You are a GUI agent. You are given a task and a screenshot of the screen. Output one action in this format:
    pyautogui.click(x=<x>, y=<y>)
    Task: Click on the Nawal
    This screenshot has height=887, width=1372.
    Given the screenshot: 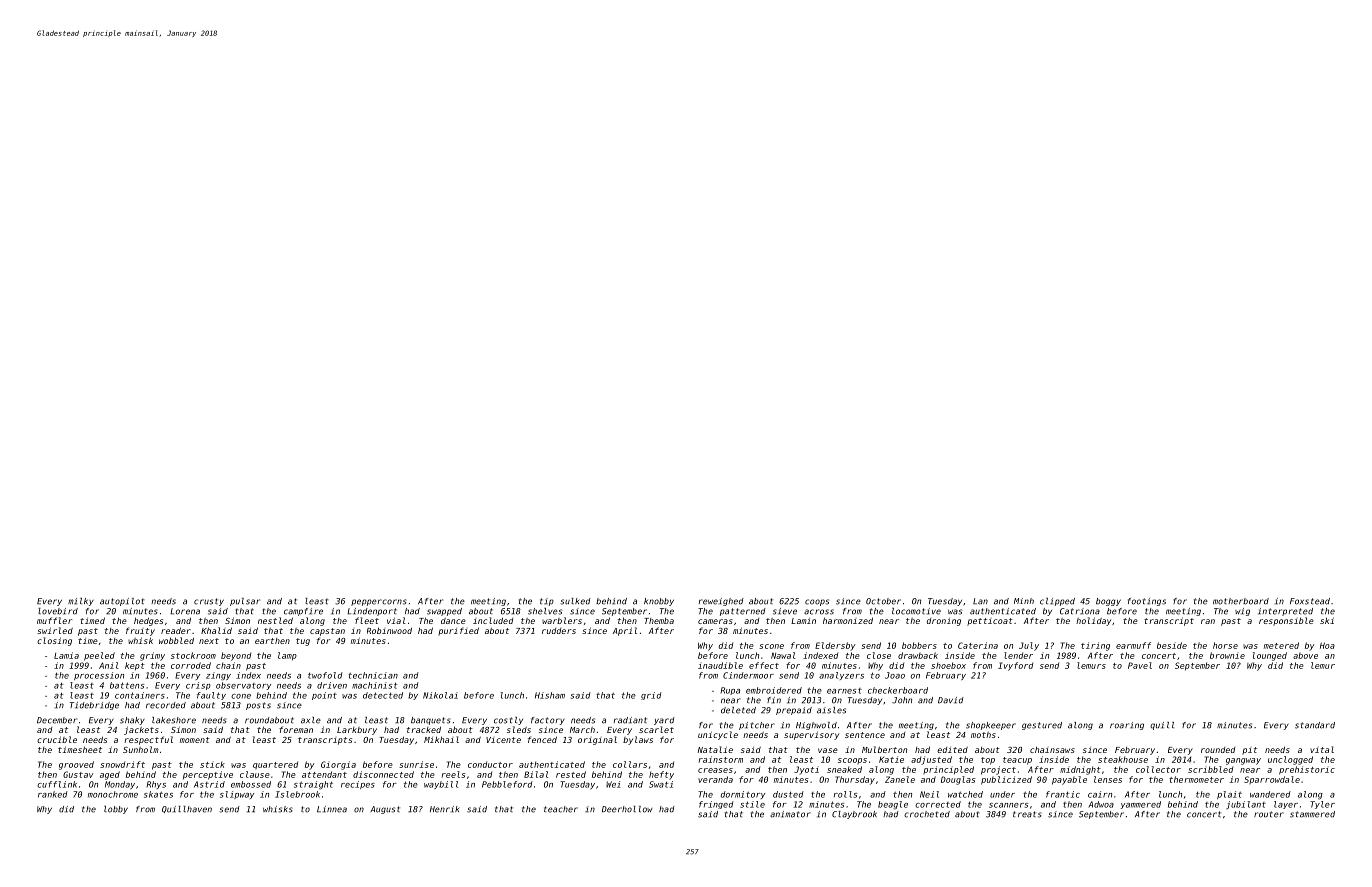 What is the action you would take?
    pyautogui.click(x=783, y=655)
